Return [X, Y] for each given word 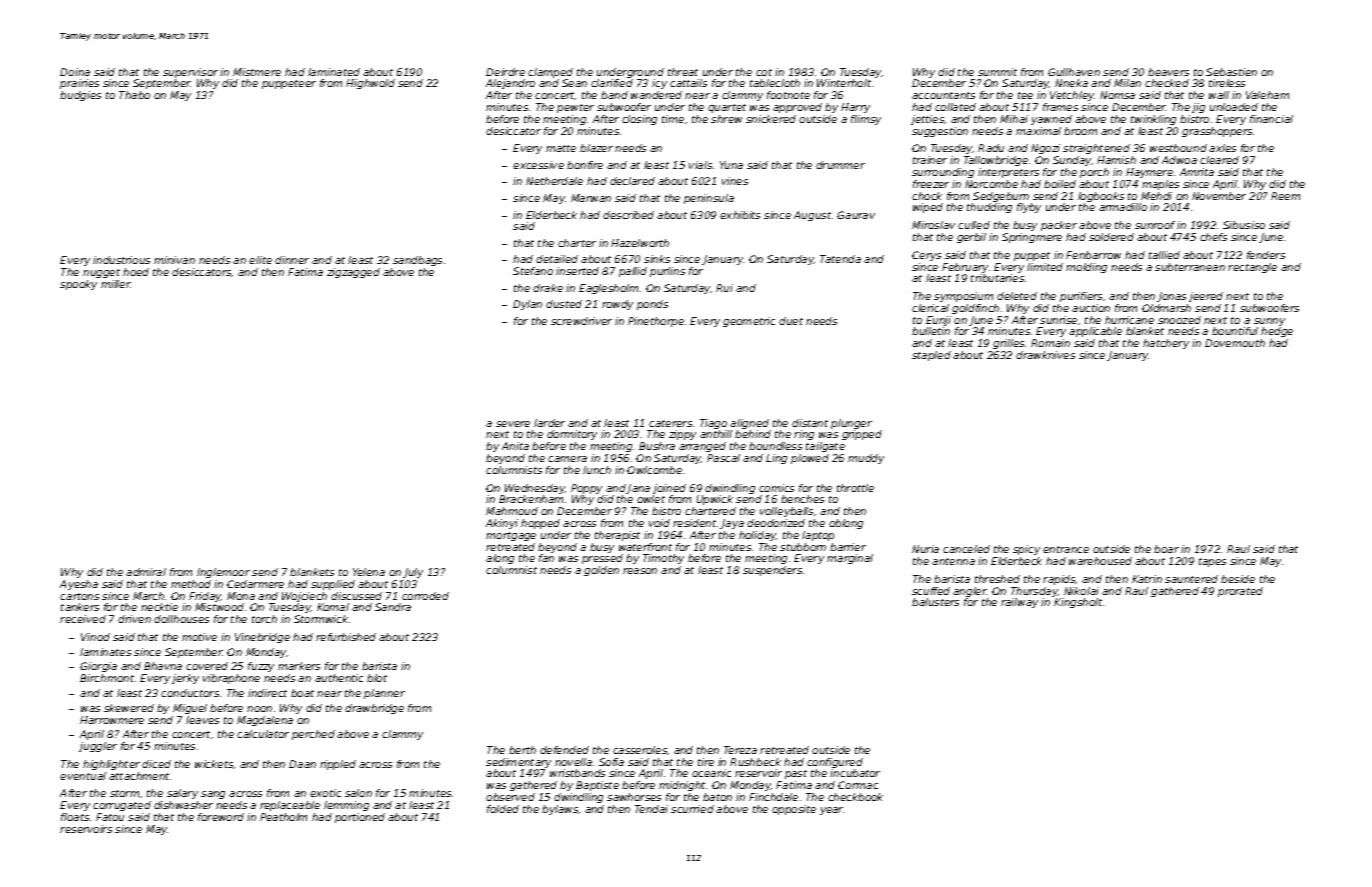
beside [1238, 579]
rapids [1059, 580]
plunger [851, 424]
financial [1271, 119]
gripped [862, 435]
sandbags [417, 261]
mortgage [511, 536]
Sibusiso [1244, 225]
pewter [575, 108]
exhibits [740, 215]
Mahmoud [512, 511]
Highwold [370, 84]
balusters [935, 602]
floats [75, 817]
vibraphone [231, 679]
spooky [78, 285]
